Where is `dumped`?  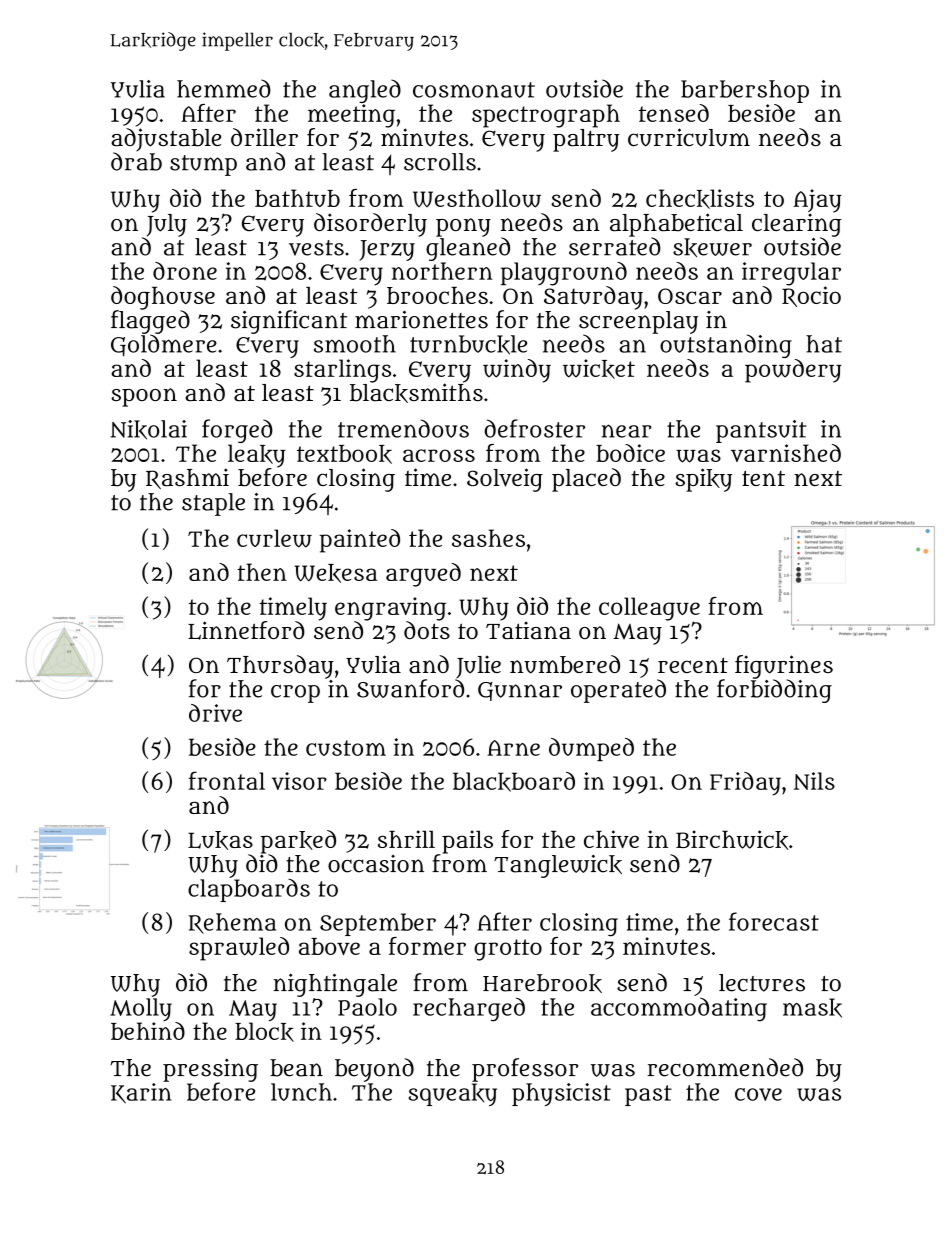 dumped is located at coordinates (591, 749).
